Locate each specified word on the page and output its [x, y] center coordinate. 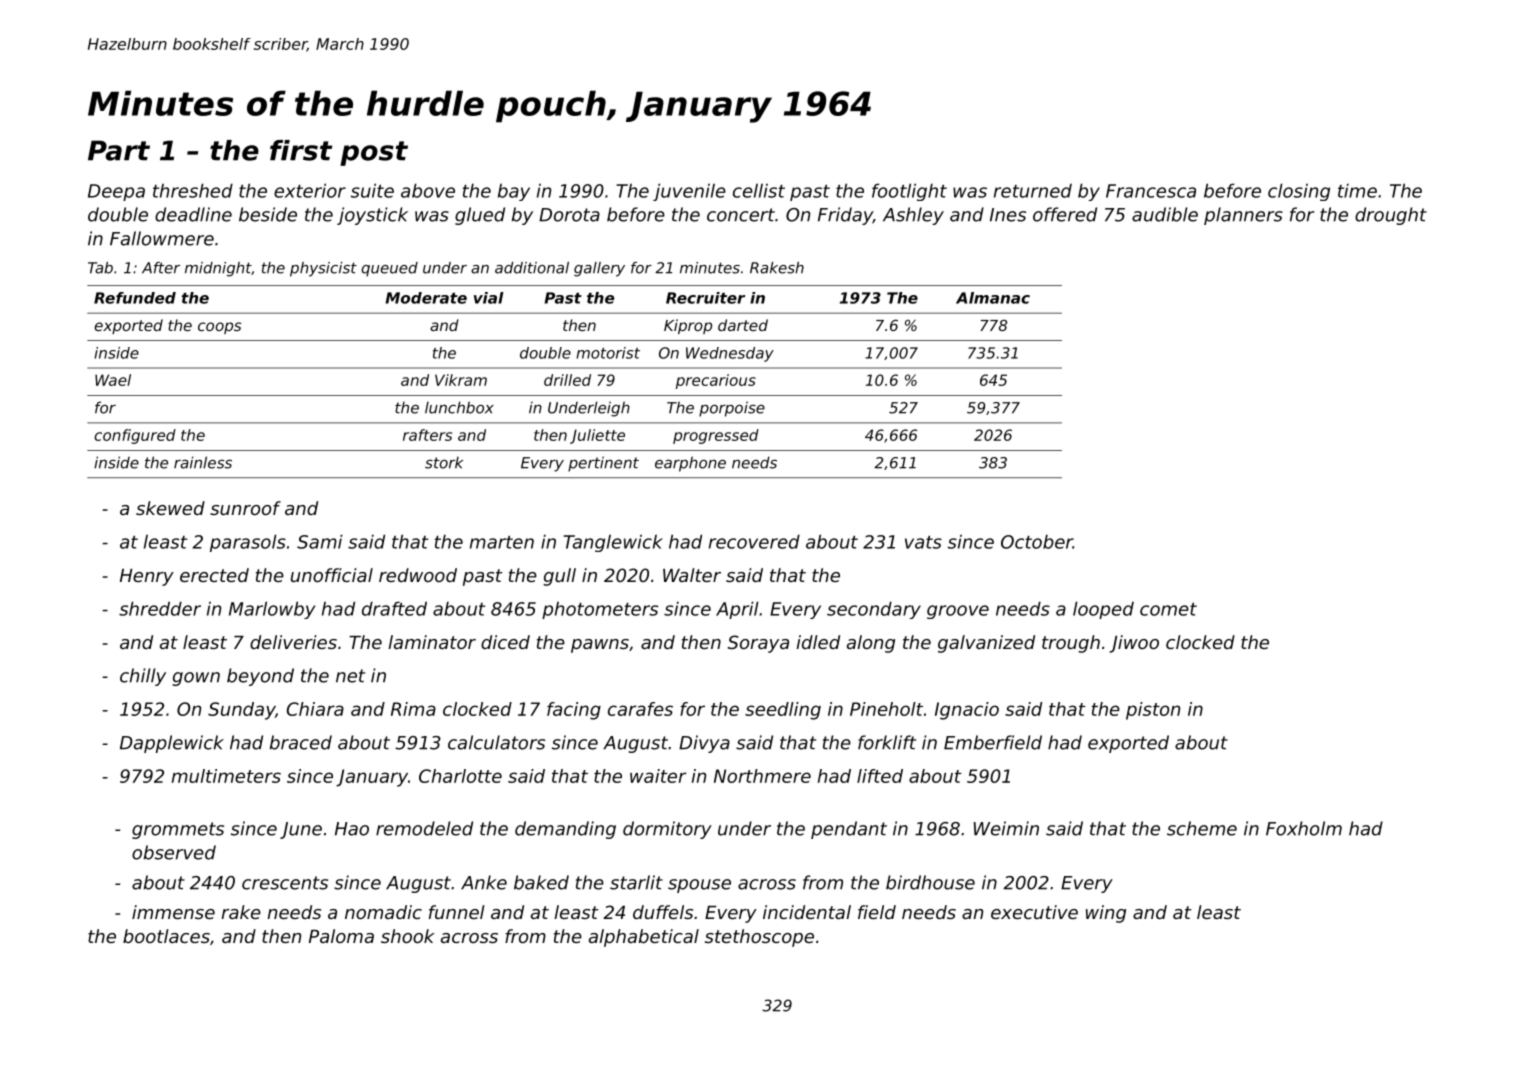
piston [1153, 711]
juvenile [689, 192]
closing [1299, 192]
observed [174, 852]
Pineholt [886, 709]
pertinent [603, 464]
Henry [147, 577]
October [1037, 541]
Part [119, 150]
